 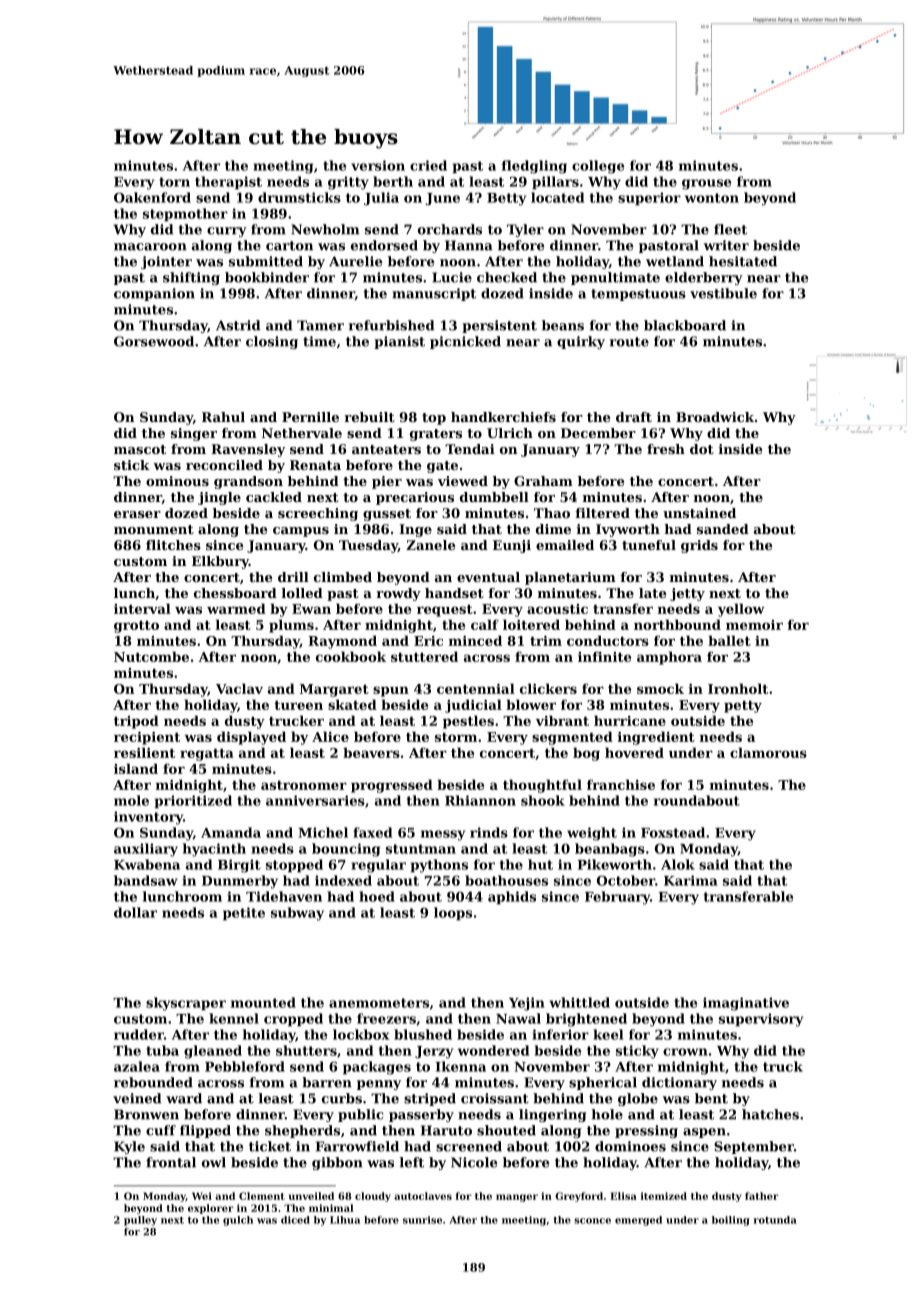 I want to click on freezers, so click(x=386, y=1018).
